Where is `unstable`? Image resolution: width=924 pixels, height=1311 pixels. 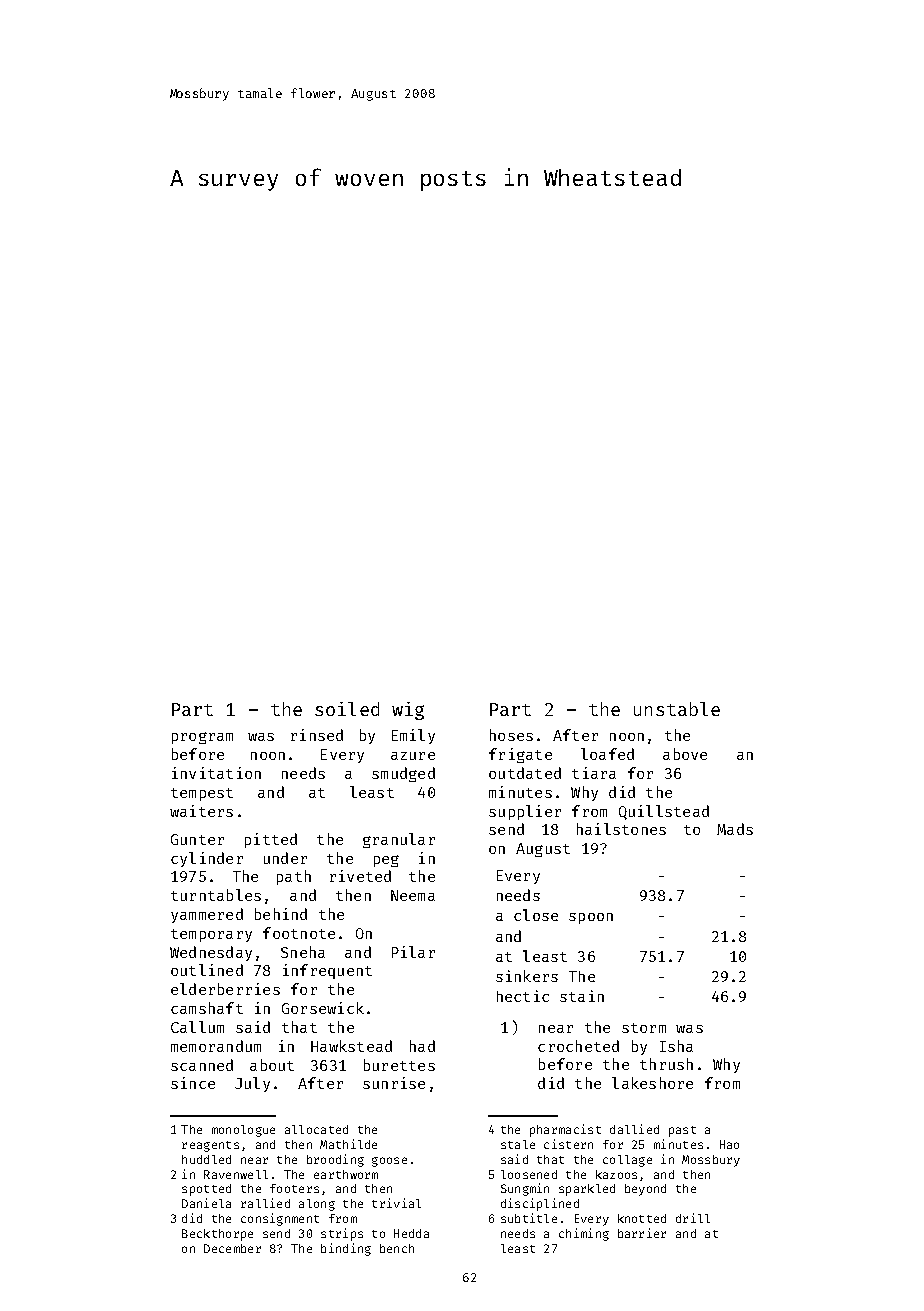
unstable is located at coordinates (677, 709).
